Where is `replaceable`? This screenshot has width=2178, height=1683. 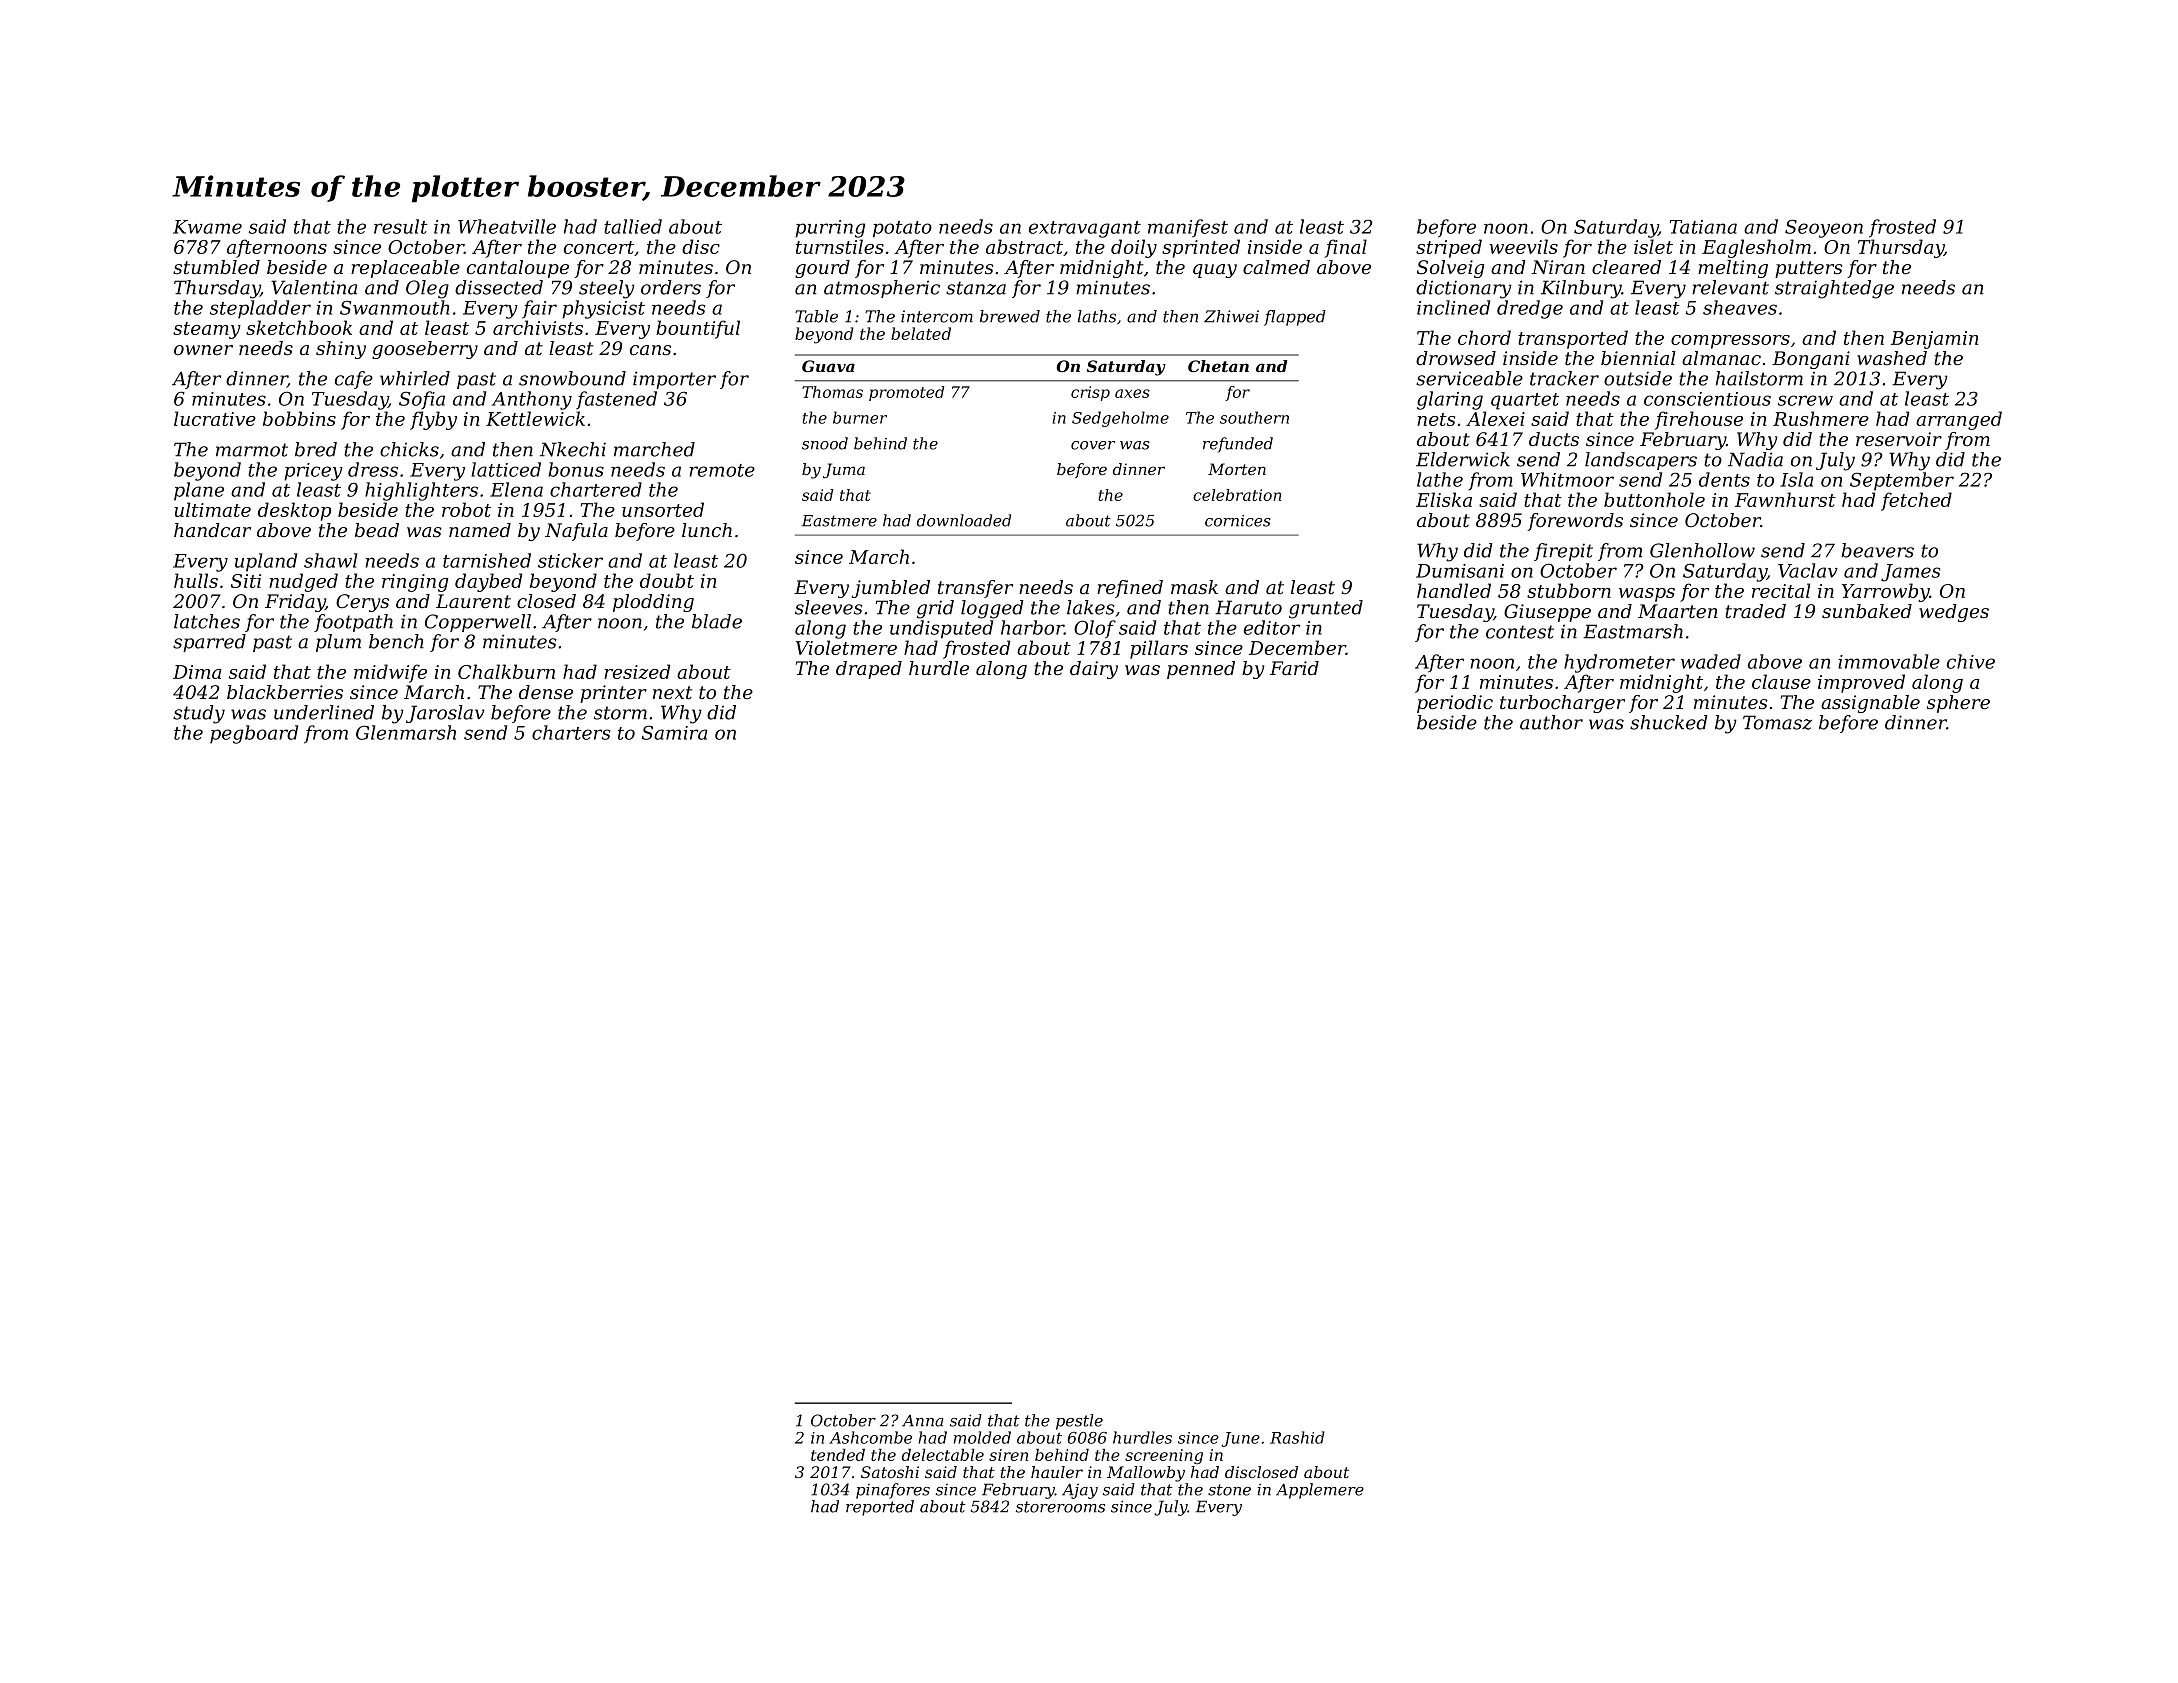
replaceable is located at coordinates (405, 269).
